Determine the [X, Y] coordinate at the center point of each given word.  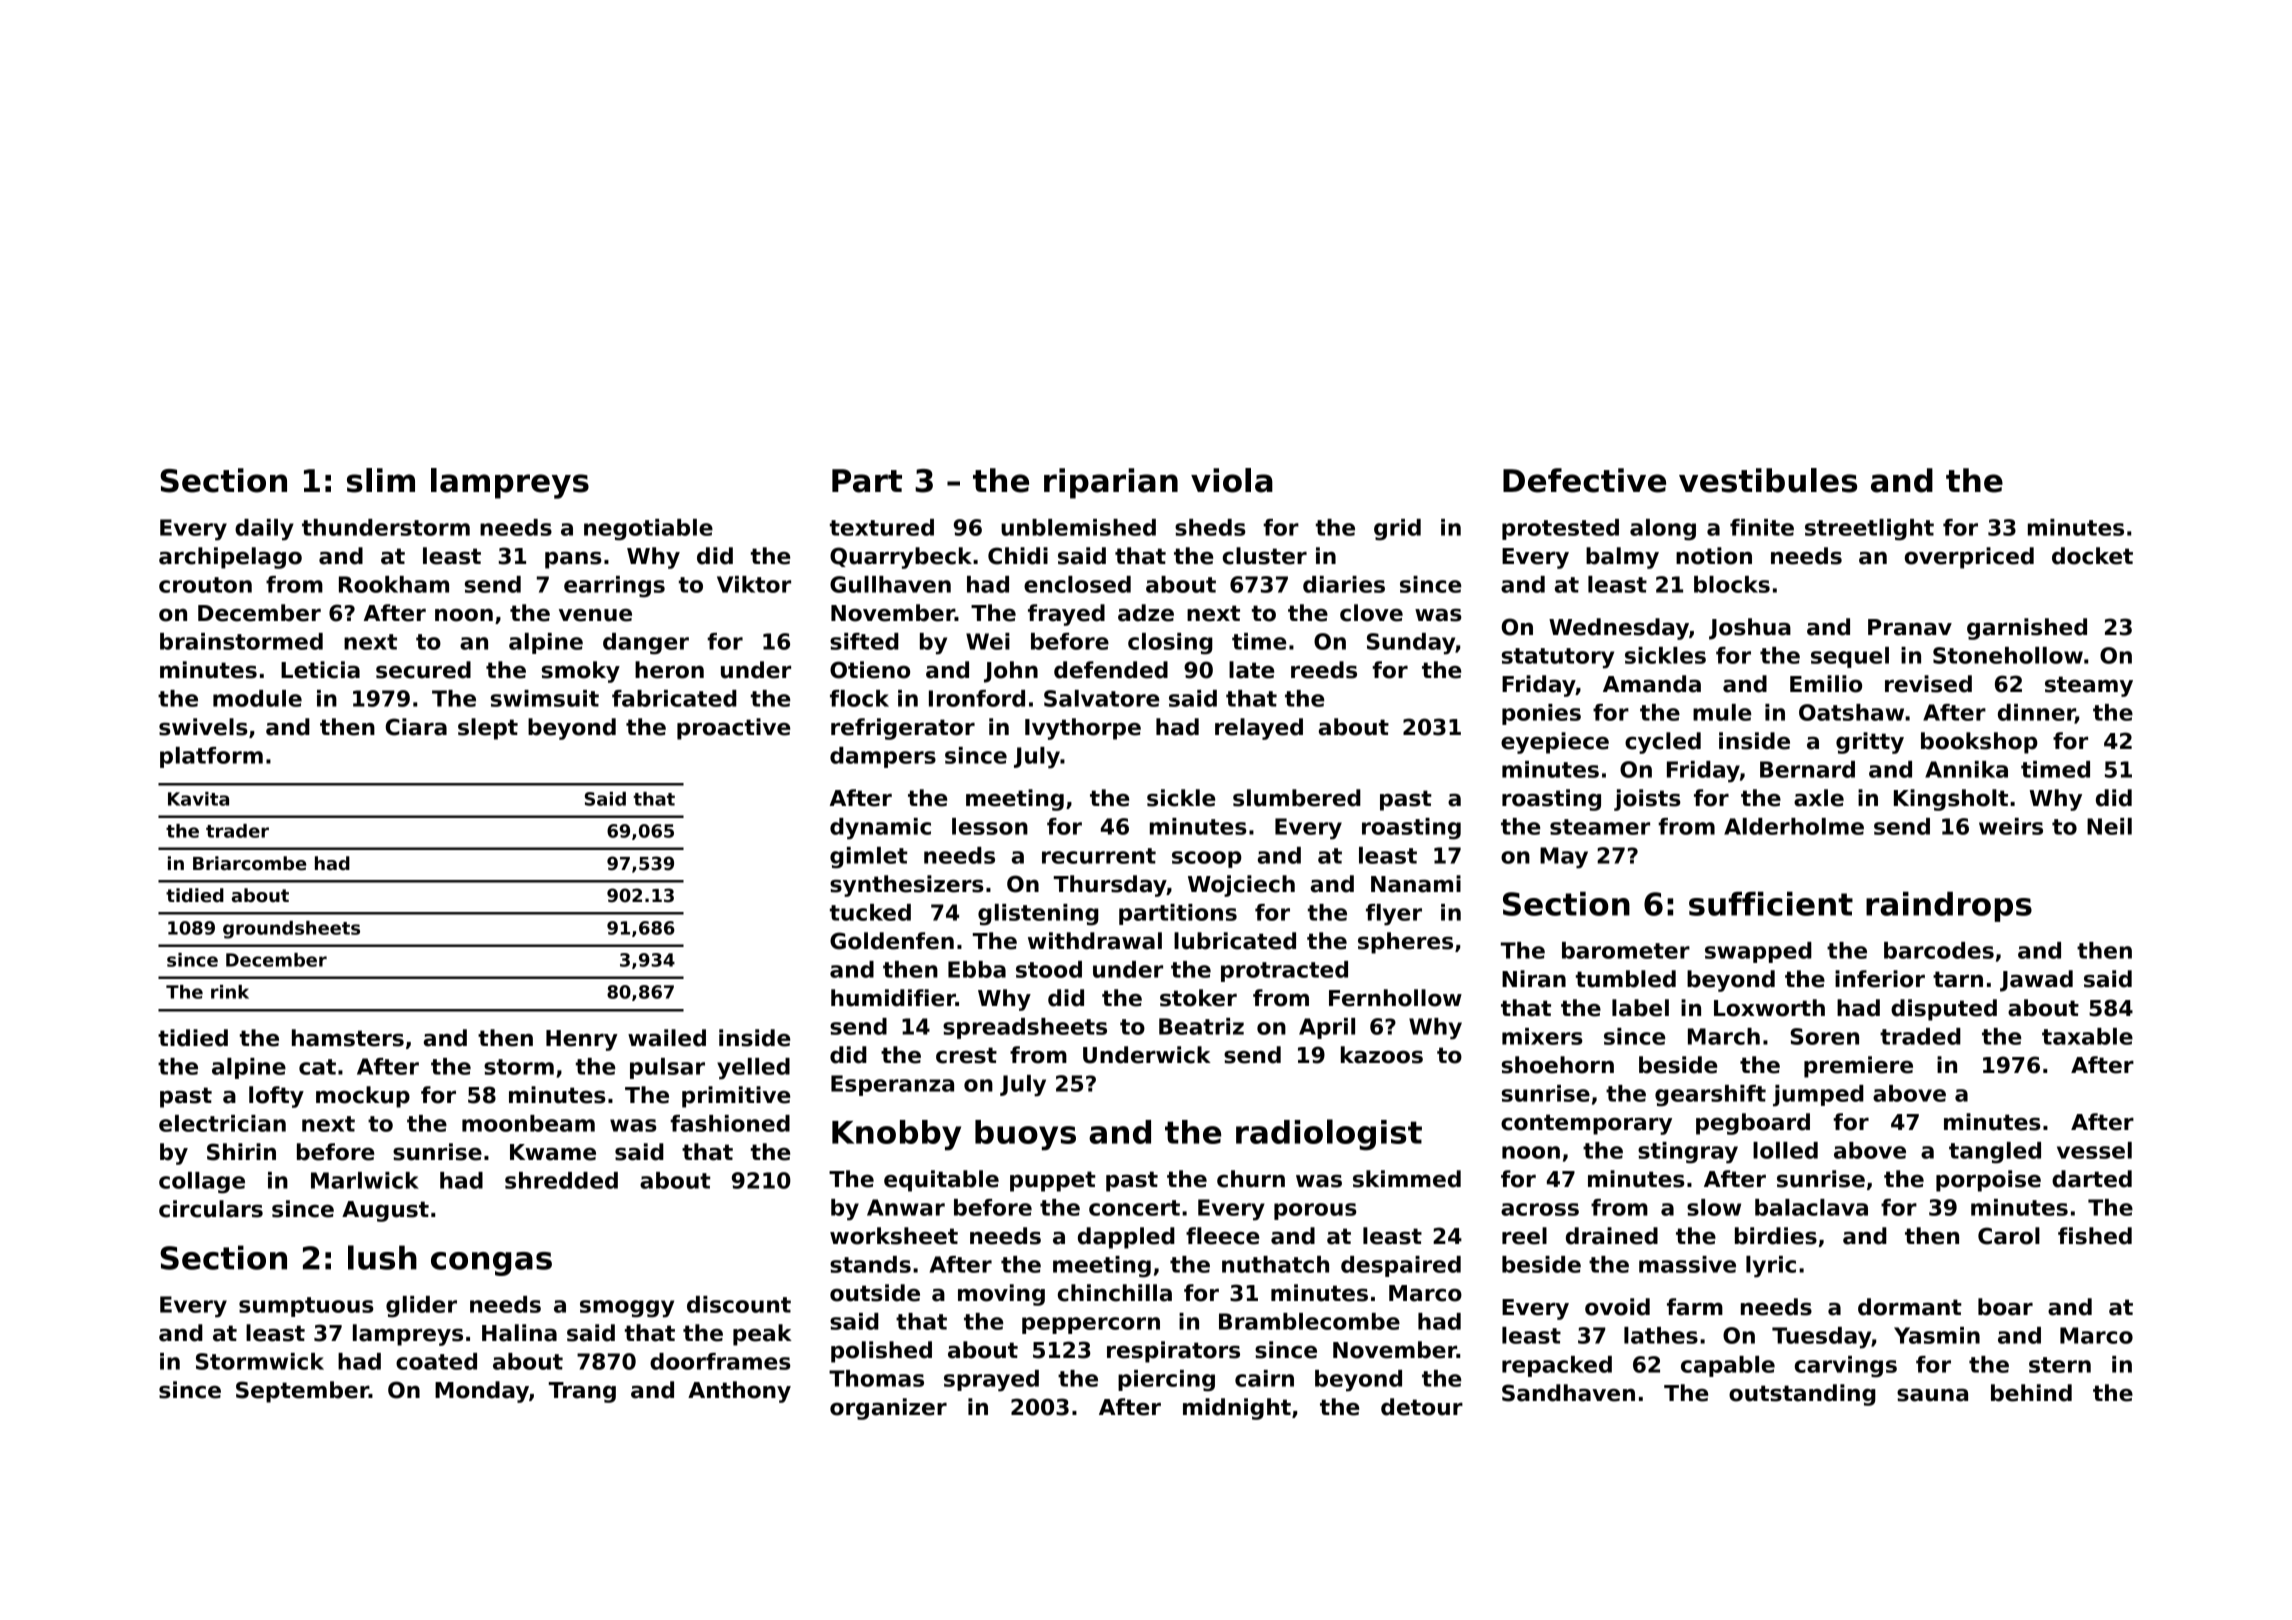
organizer [888, 1409]
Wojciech [1241, 886]
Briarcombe [249, 863]
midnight [1237, 1409]
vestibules [1768, 480]
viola [1232, 480]
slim [381, 480]
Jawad [2036, 981]
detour [1422, 1407]
